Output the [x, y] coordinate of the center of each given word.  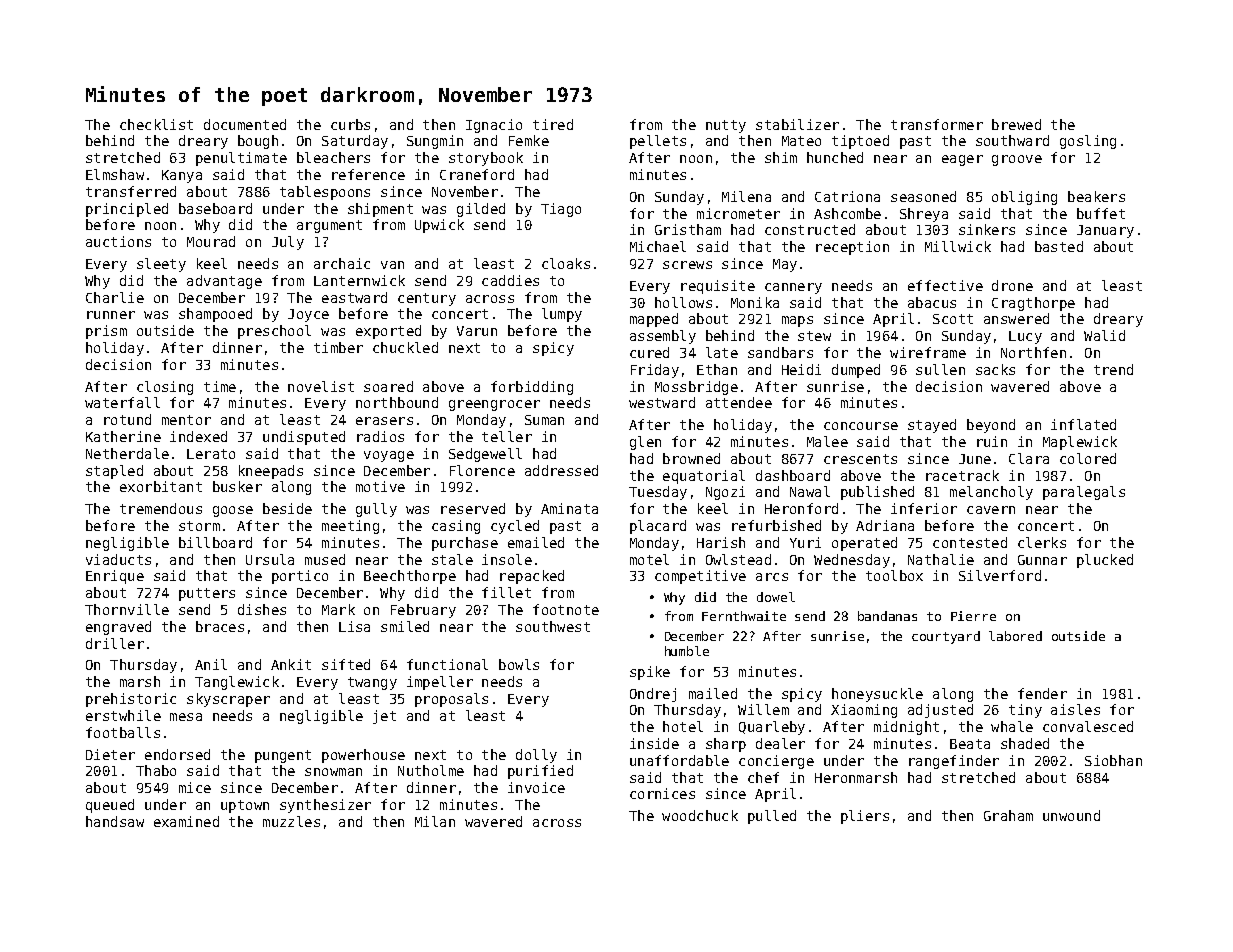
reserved [473, 508]
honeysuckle [877, 695]
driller [115, 643]
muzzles [291, 821]
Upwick [439, 226]
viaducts [118, 559]
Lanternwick [359, 280]
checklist [156, 124]
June [975, 459]
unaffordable [679, 760]
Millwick [958, 246]
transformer [937, 124]
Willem [763, 709]
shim [781, 157]
